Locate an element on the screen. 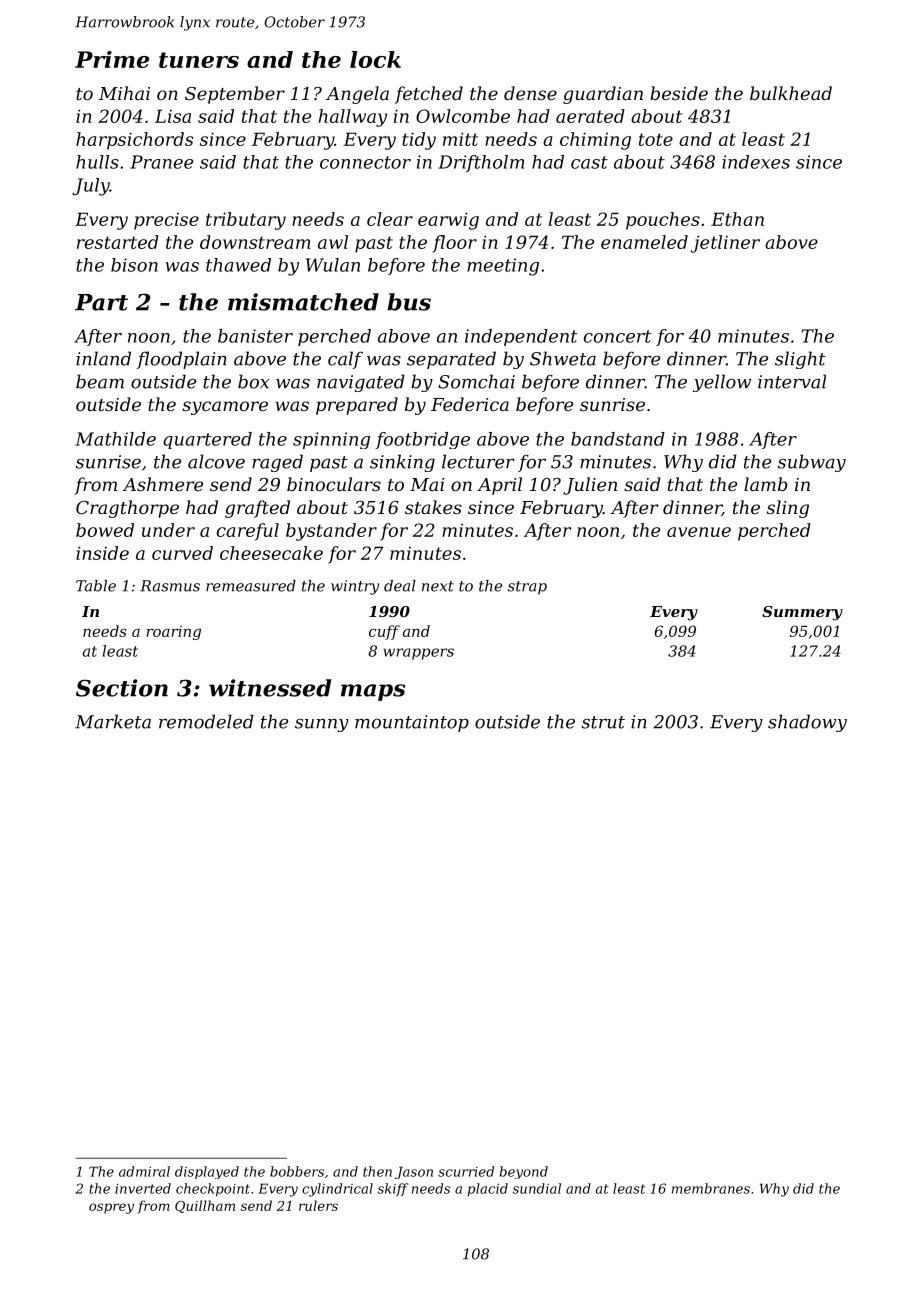 The width and height of the screenshot is (924, 1308). fetched is located at coordinates (429, 95).
